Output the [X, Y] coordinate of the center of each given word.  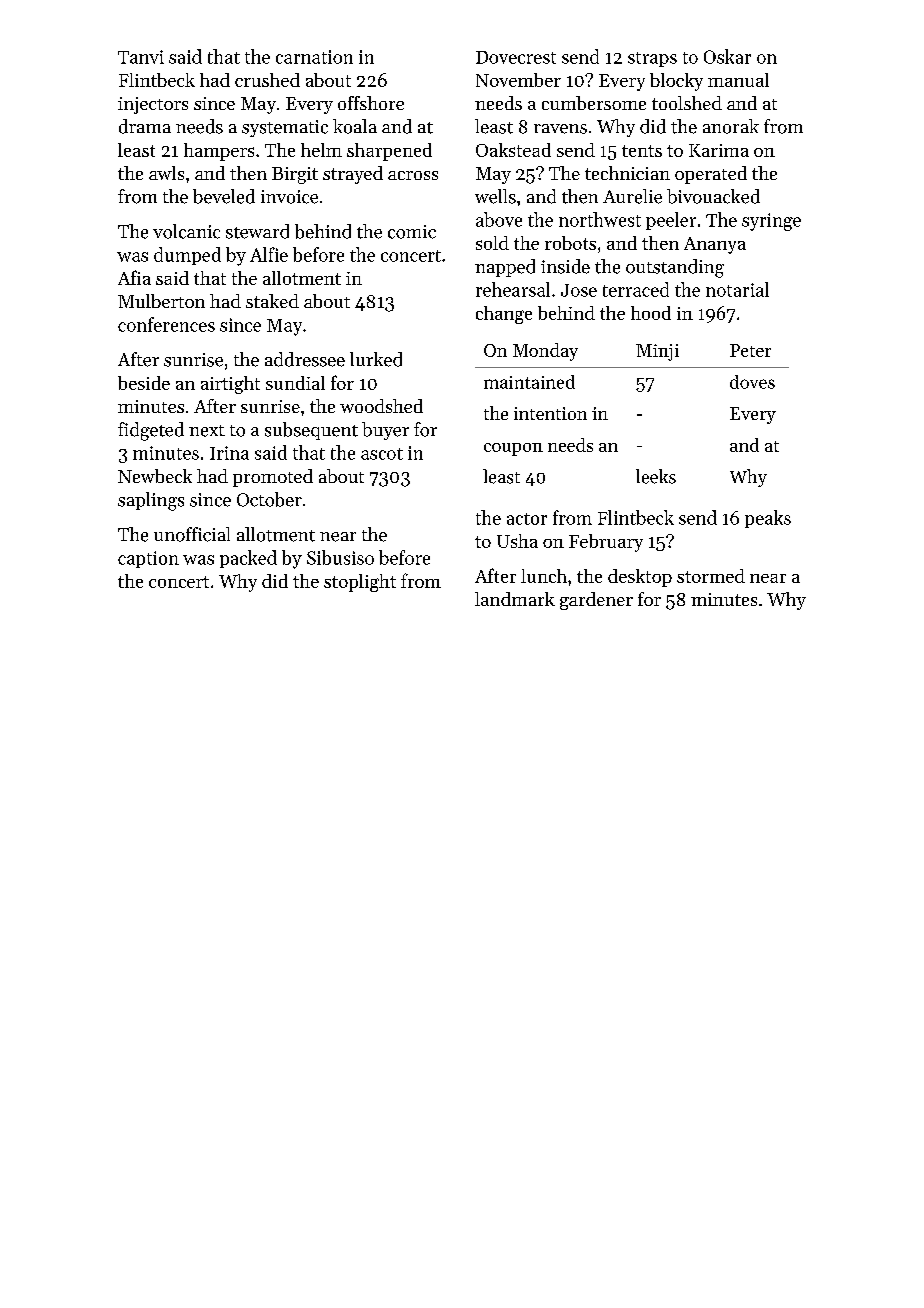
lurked [376, 359]
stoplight [360, 583]
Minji [657, 352]
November [518, 80]
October [269, 499]
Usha [517, 541]
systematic [285, 128]
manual [738, 80]
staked [272, 301]
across [413, 175]
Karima [719, 150]
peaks [768, 519]
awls [166, 173]
